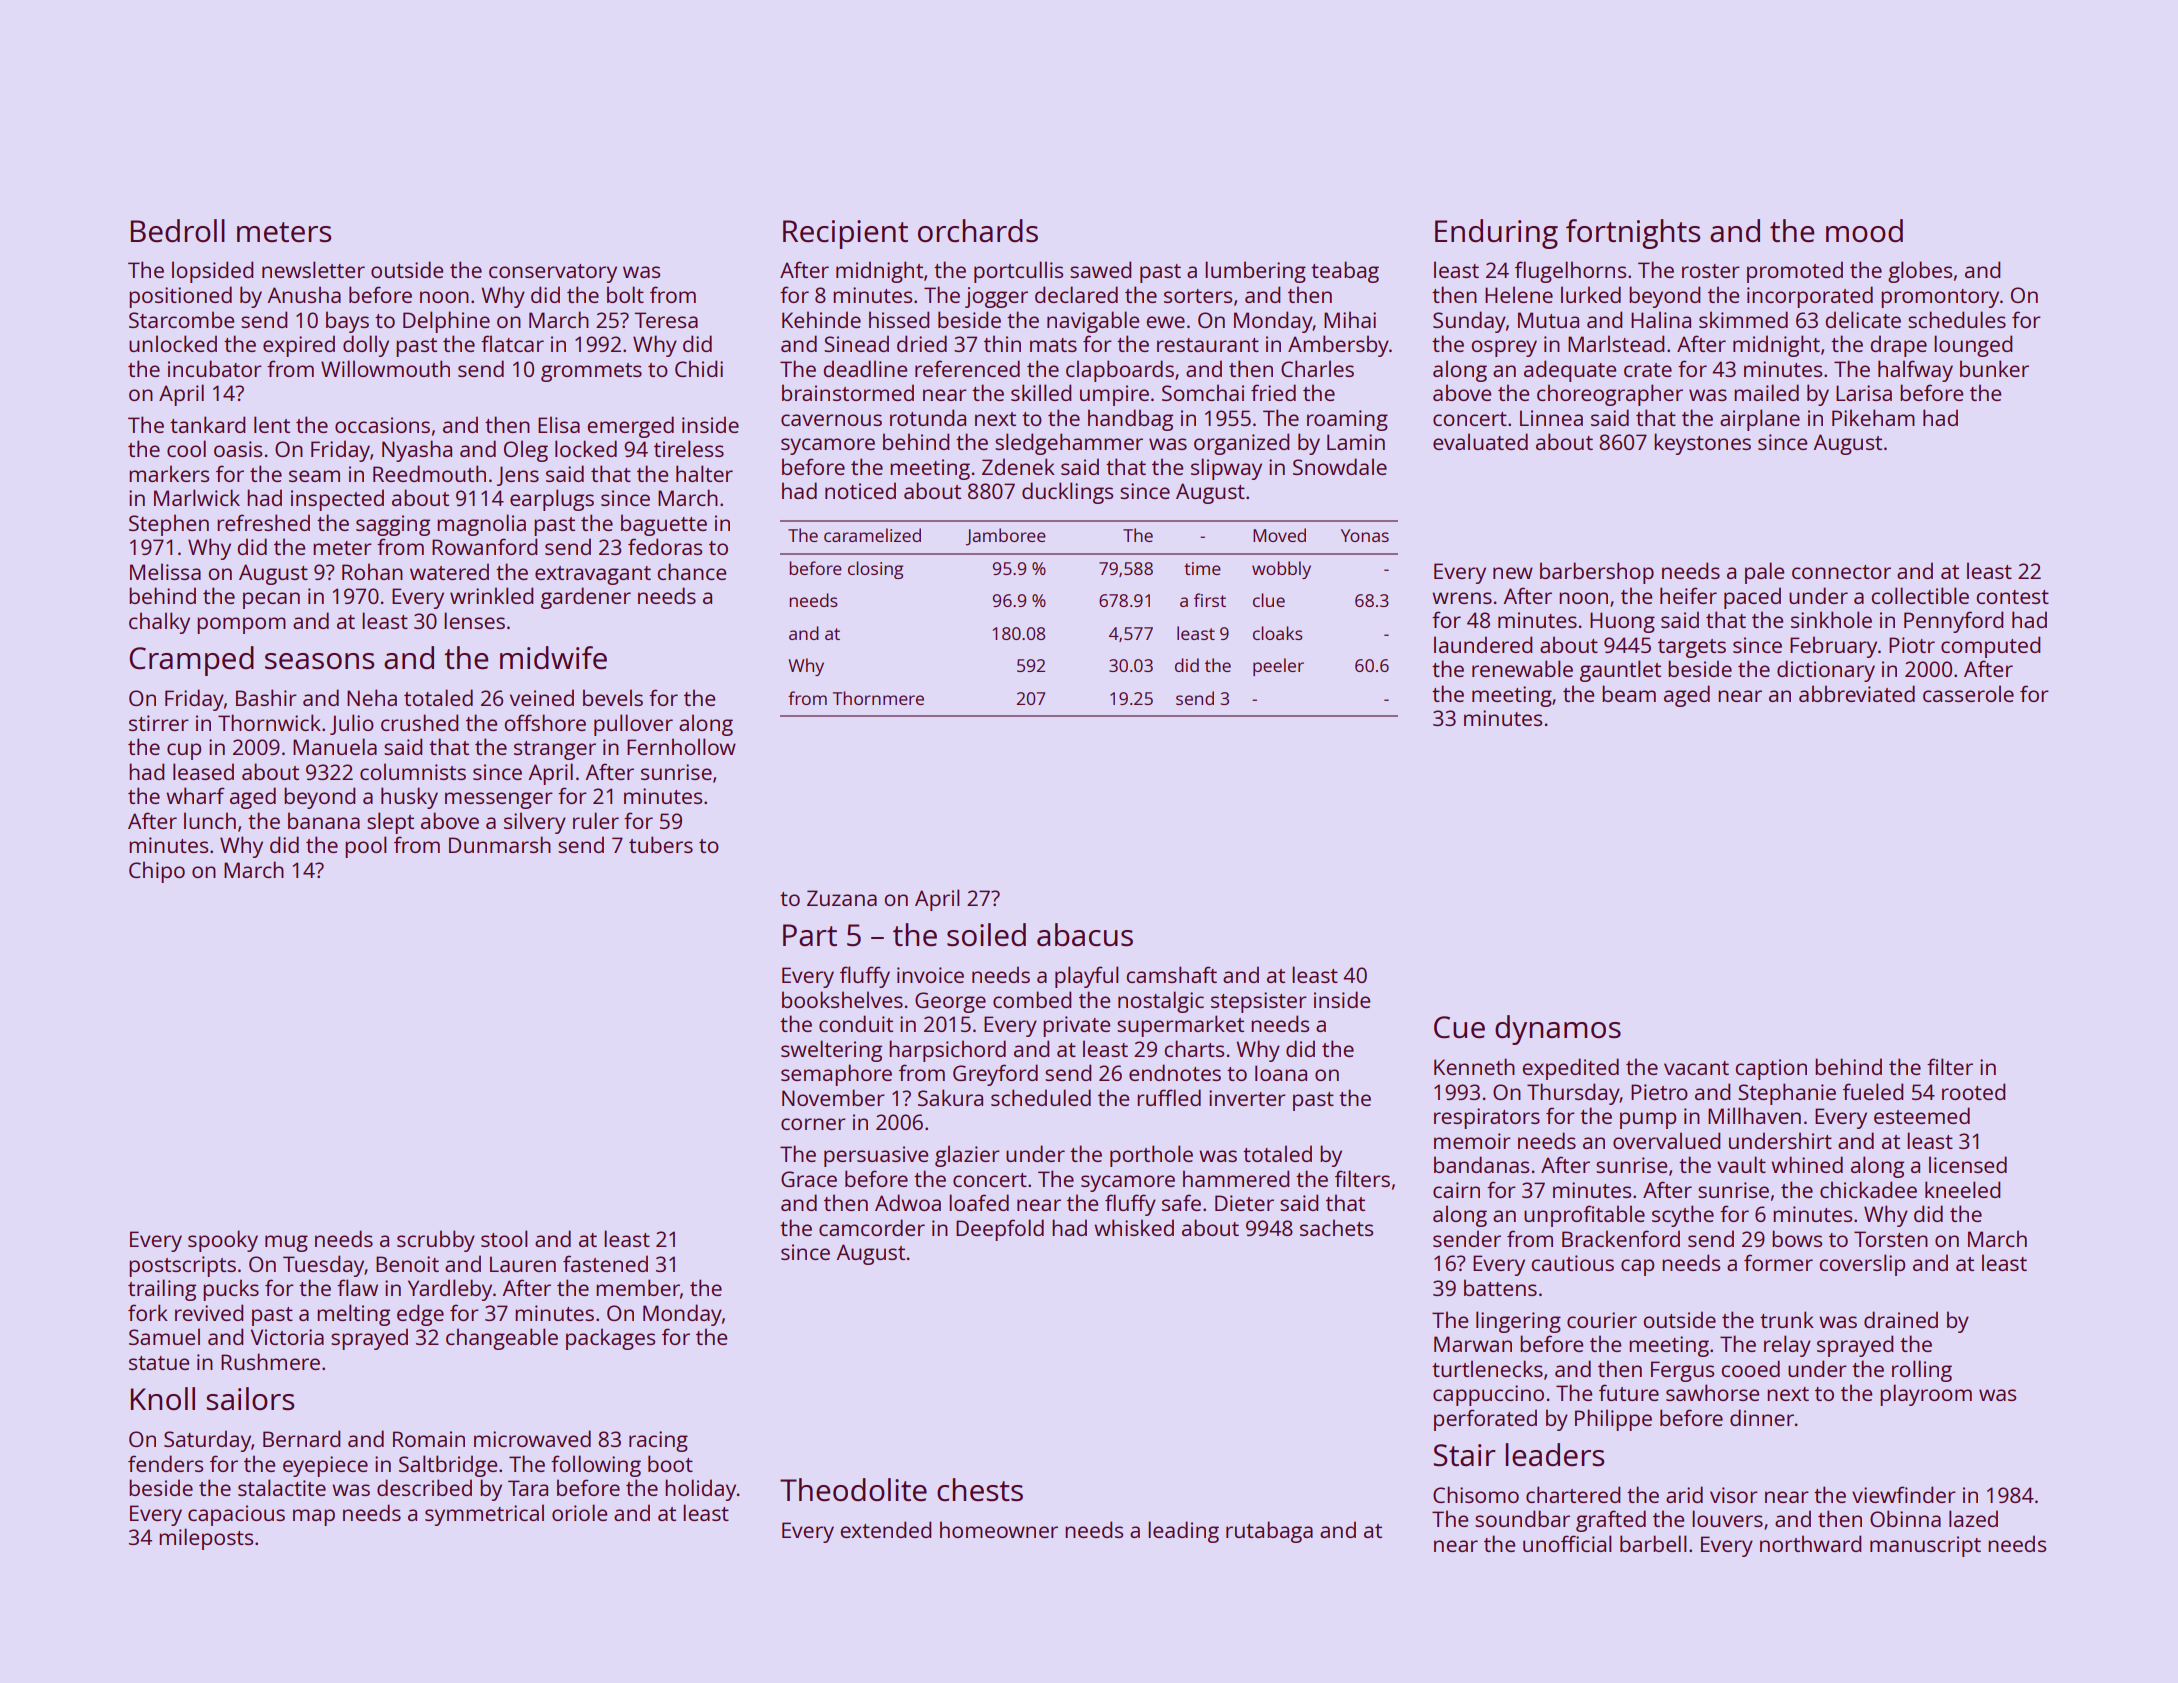  Describe the element at coordinates (206, 1539) in the document. I see `mileposts` at that location.
